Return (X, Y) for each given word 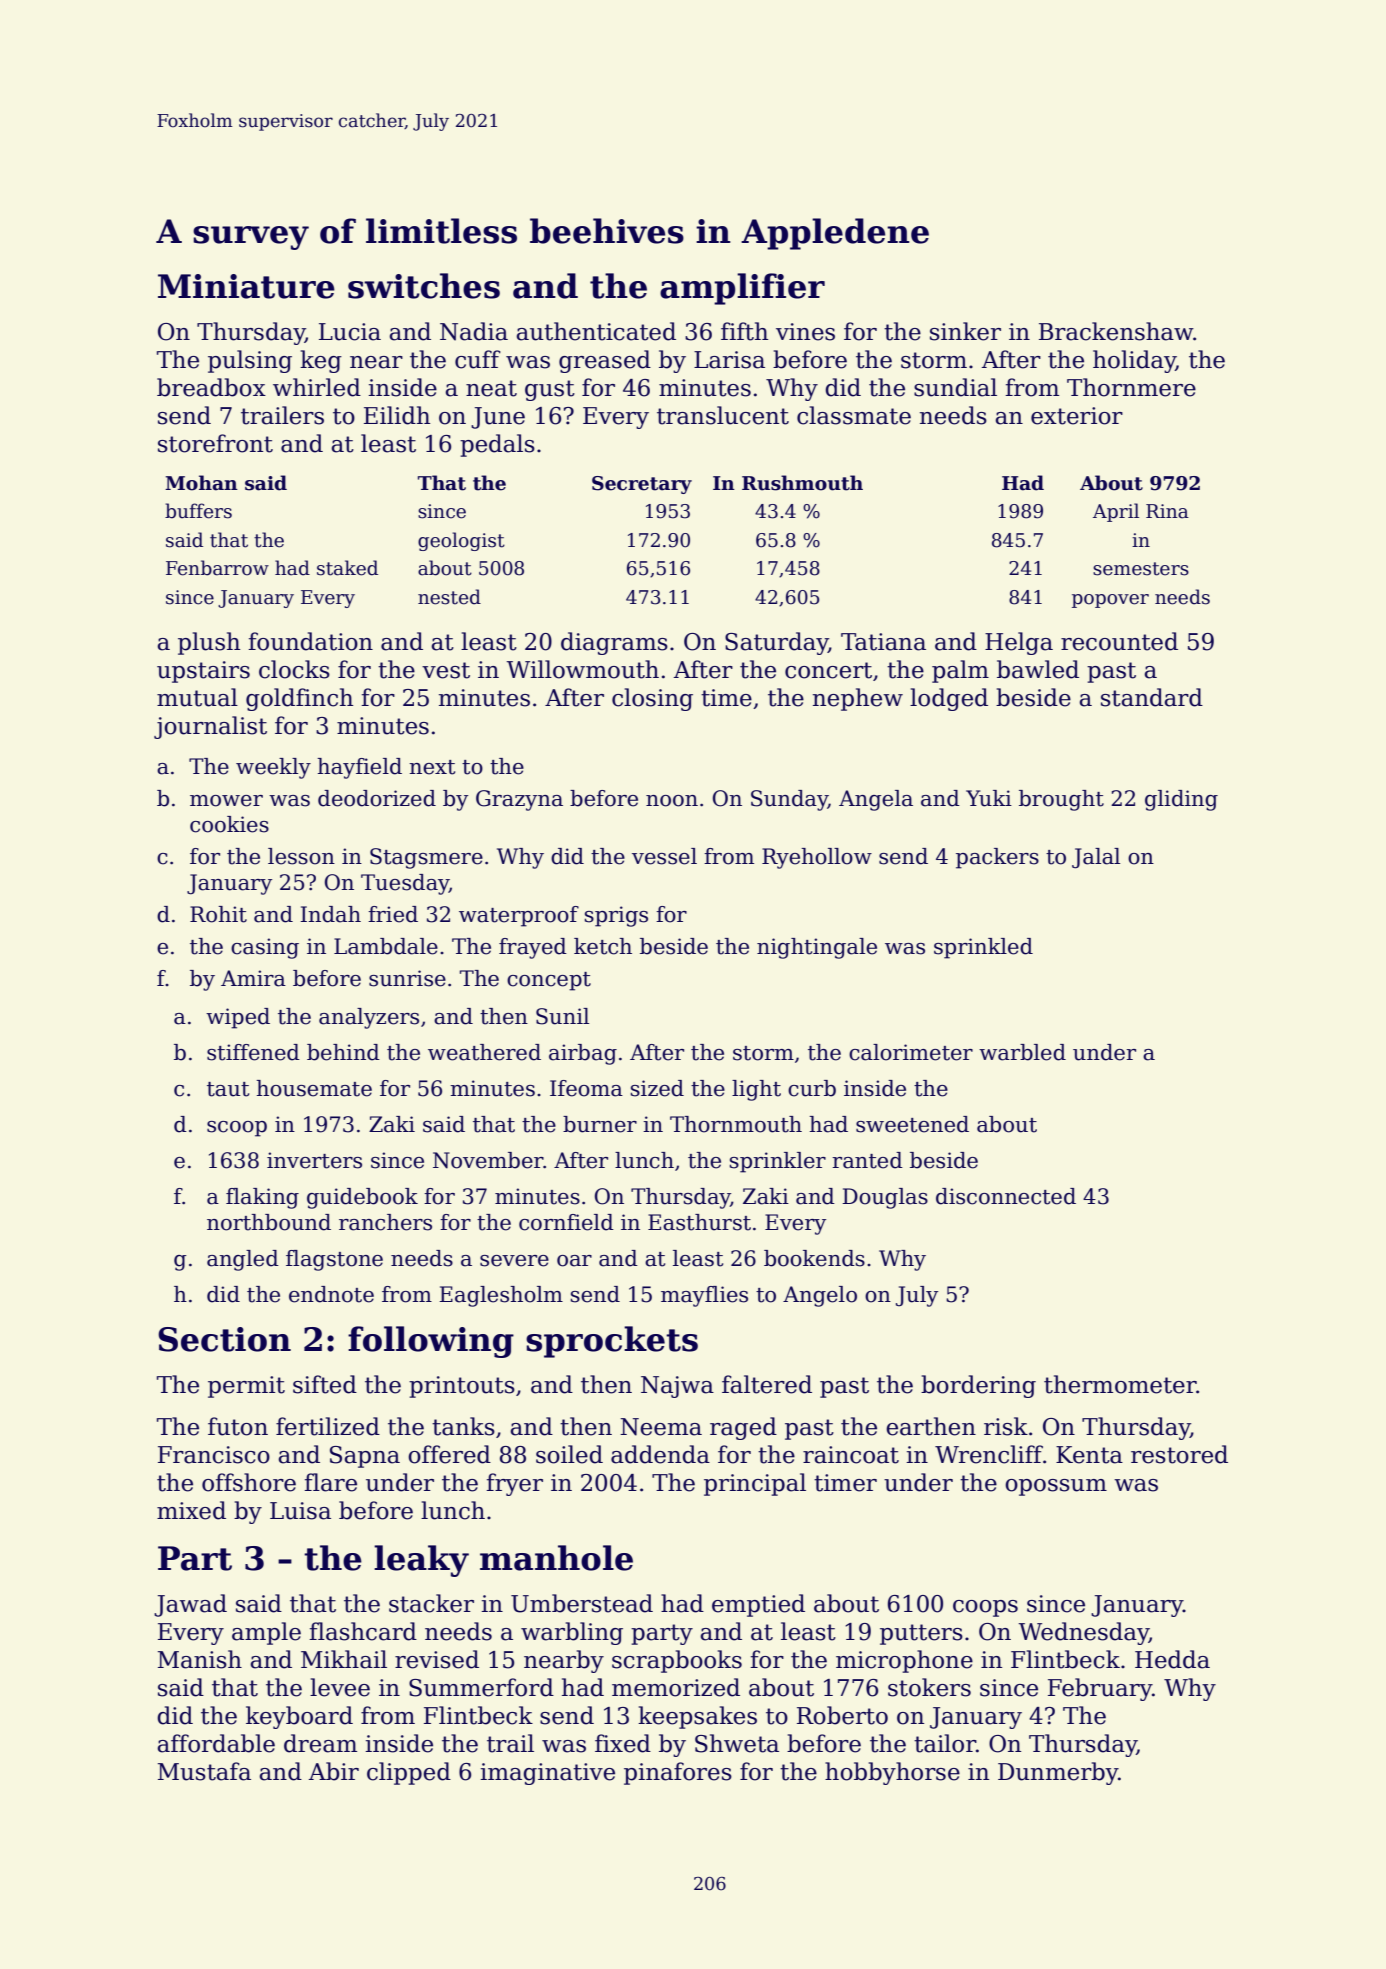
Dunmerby (1058, 1773)
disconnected (1006, 1196)
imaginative (547, 1774)
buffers (198, 511)
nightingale (817, 948)
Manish (200, 1659)
